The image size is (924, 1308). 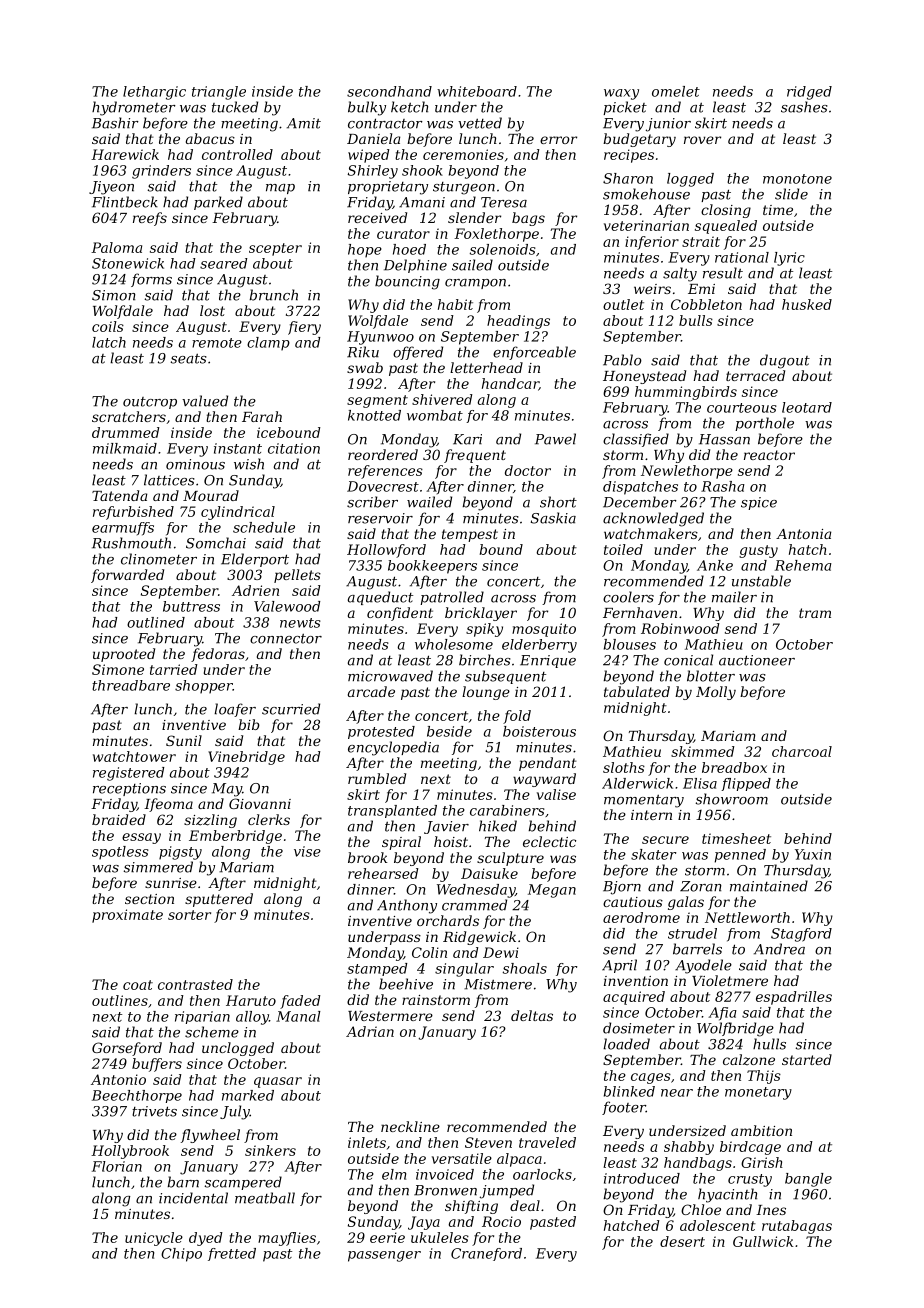 What do you see at coordinates (621, 94) in the document?
I see `waxy` at bounding box center [621, 94].
